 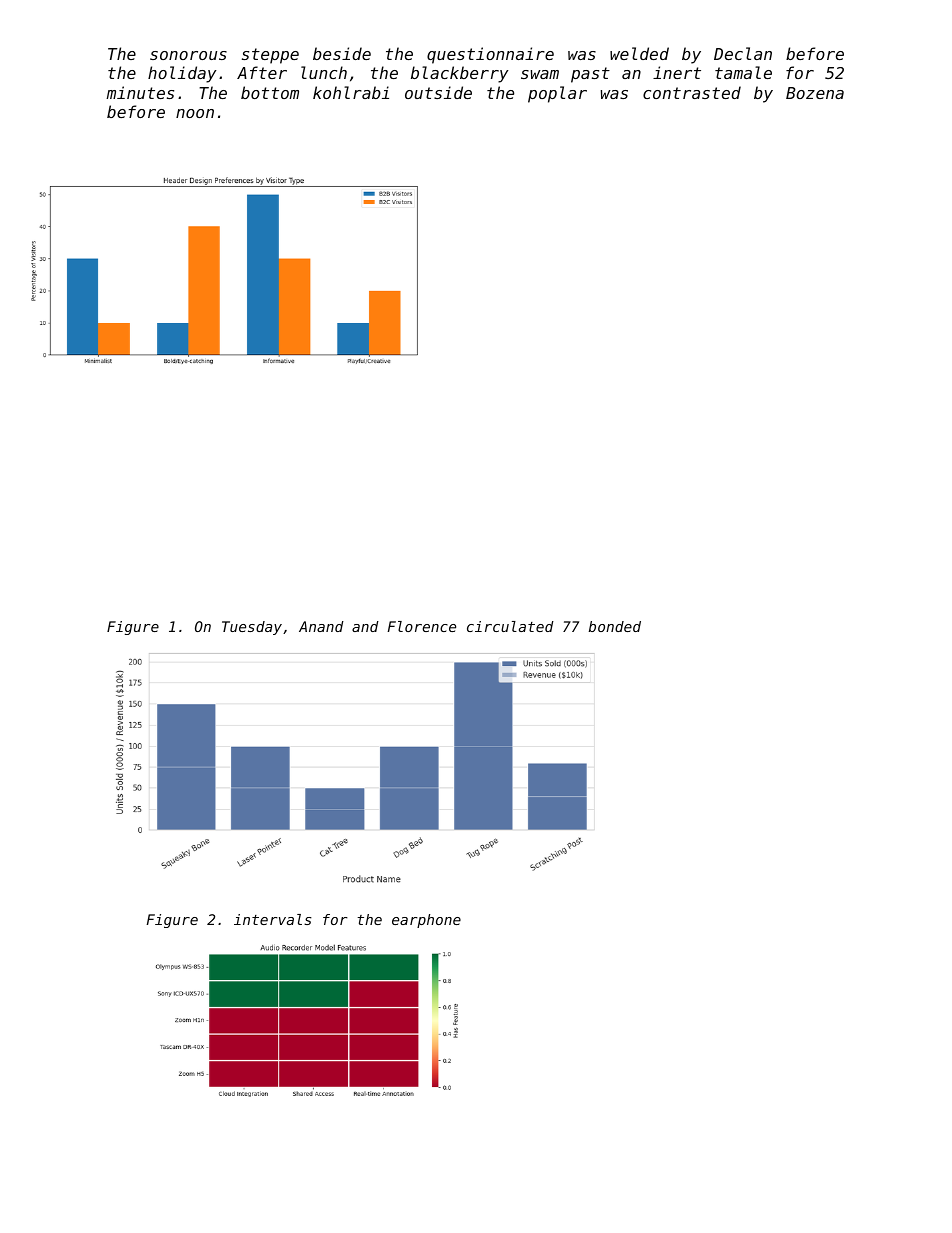 What do you see at coordinates (615, 626) in the page?
I see `bonded` at bounding box center [615, 626].
